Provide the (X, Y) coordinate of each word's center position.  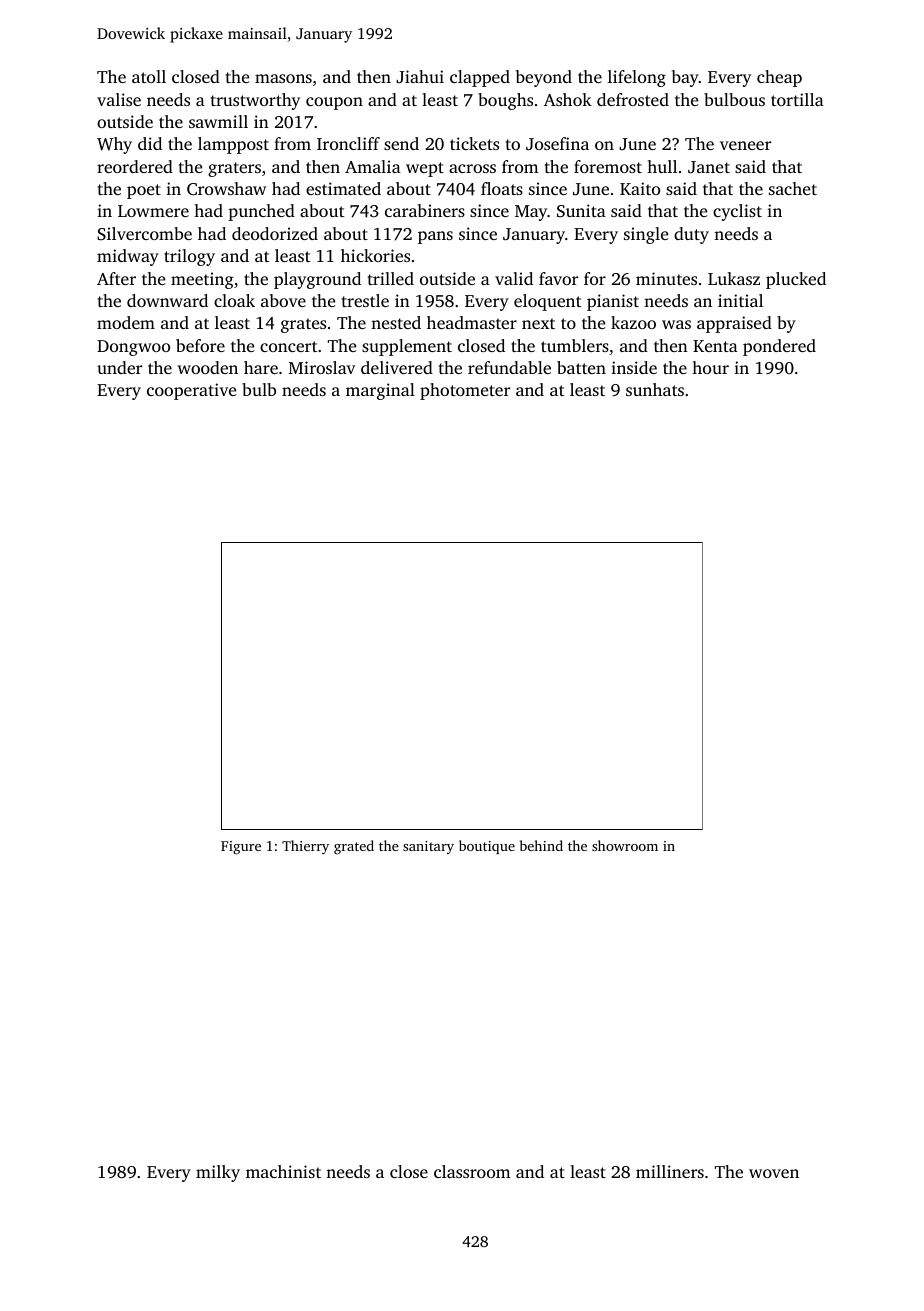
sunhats (655, 389)
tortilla (797, 99)
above (283, 300)
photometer (465, 391)
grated (354, 847)
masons (283, 78)
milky (218, 1173)
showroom (625, 845)
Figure (241, 848)
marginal (380, 391)
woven (774, 1173)
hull (662, 166)
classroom (472, 1171)
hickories (375, 255)
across (472, 168)
